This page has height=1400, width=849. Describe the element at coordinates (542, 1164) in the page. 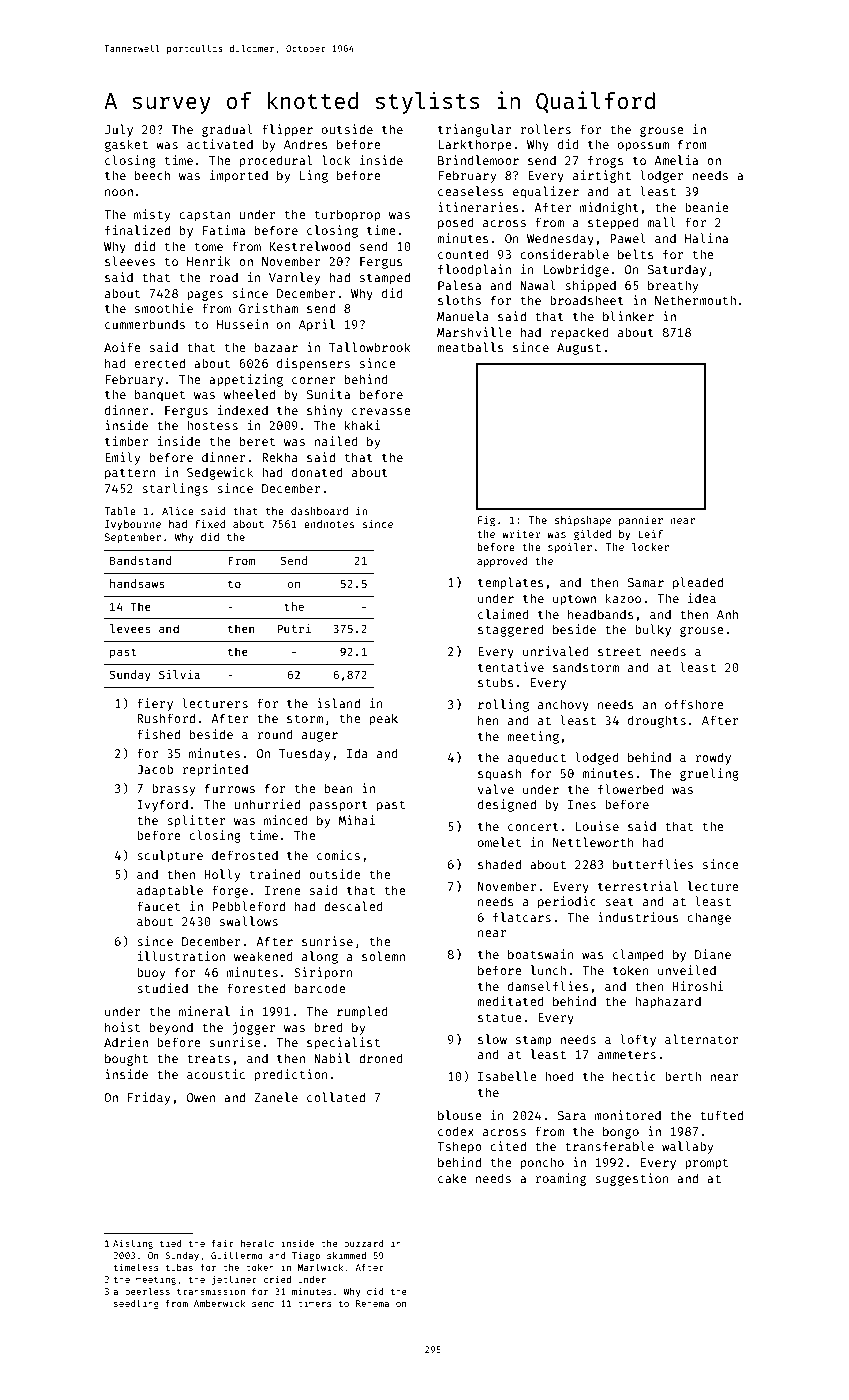

I see `poncho` at that location.
